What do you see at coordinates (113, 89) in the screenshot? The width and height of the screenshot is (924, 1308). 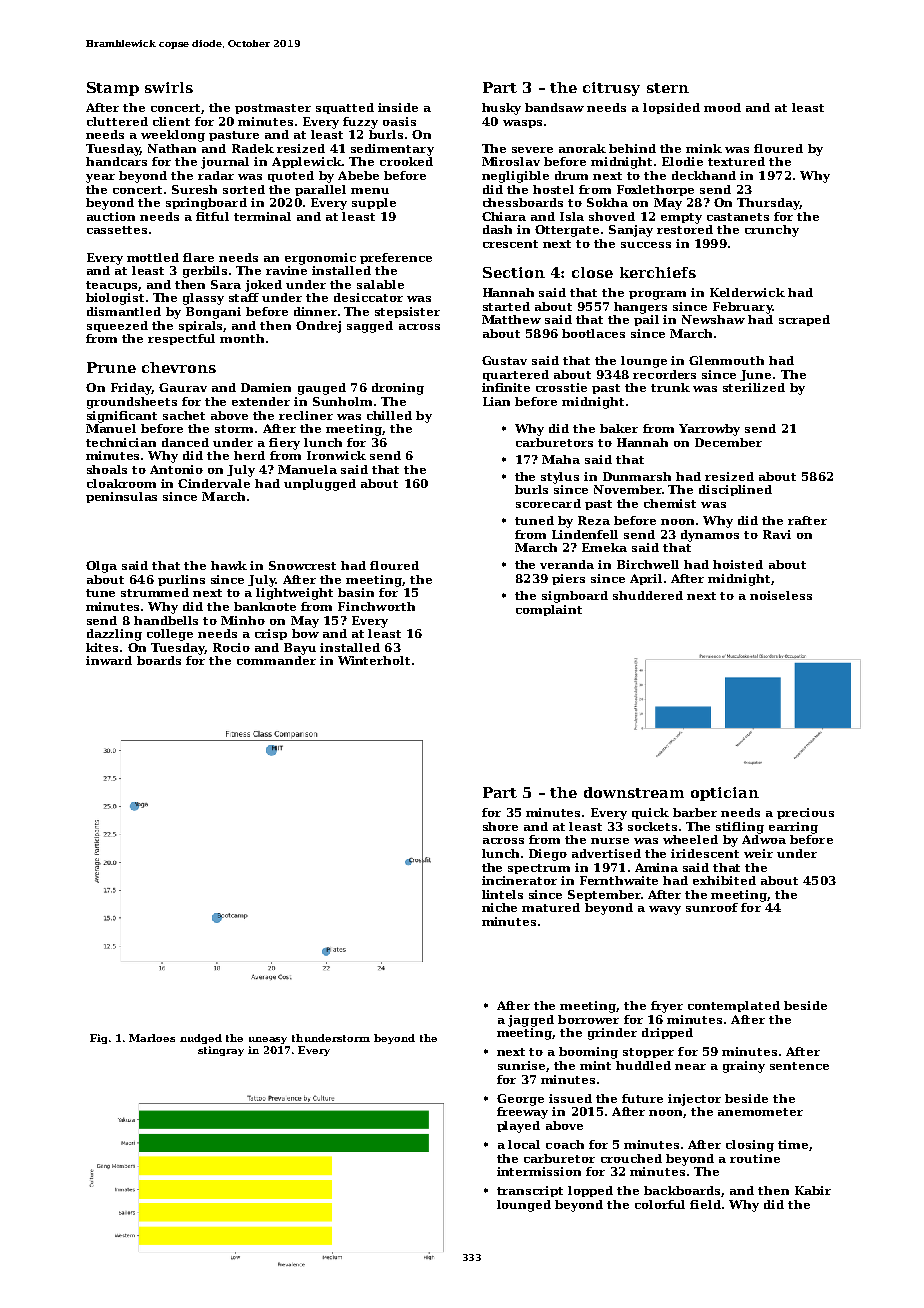 I see `Stamp` at bounding box center [113, 89].
